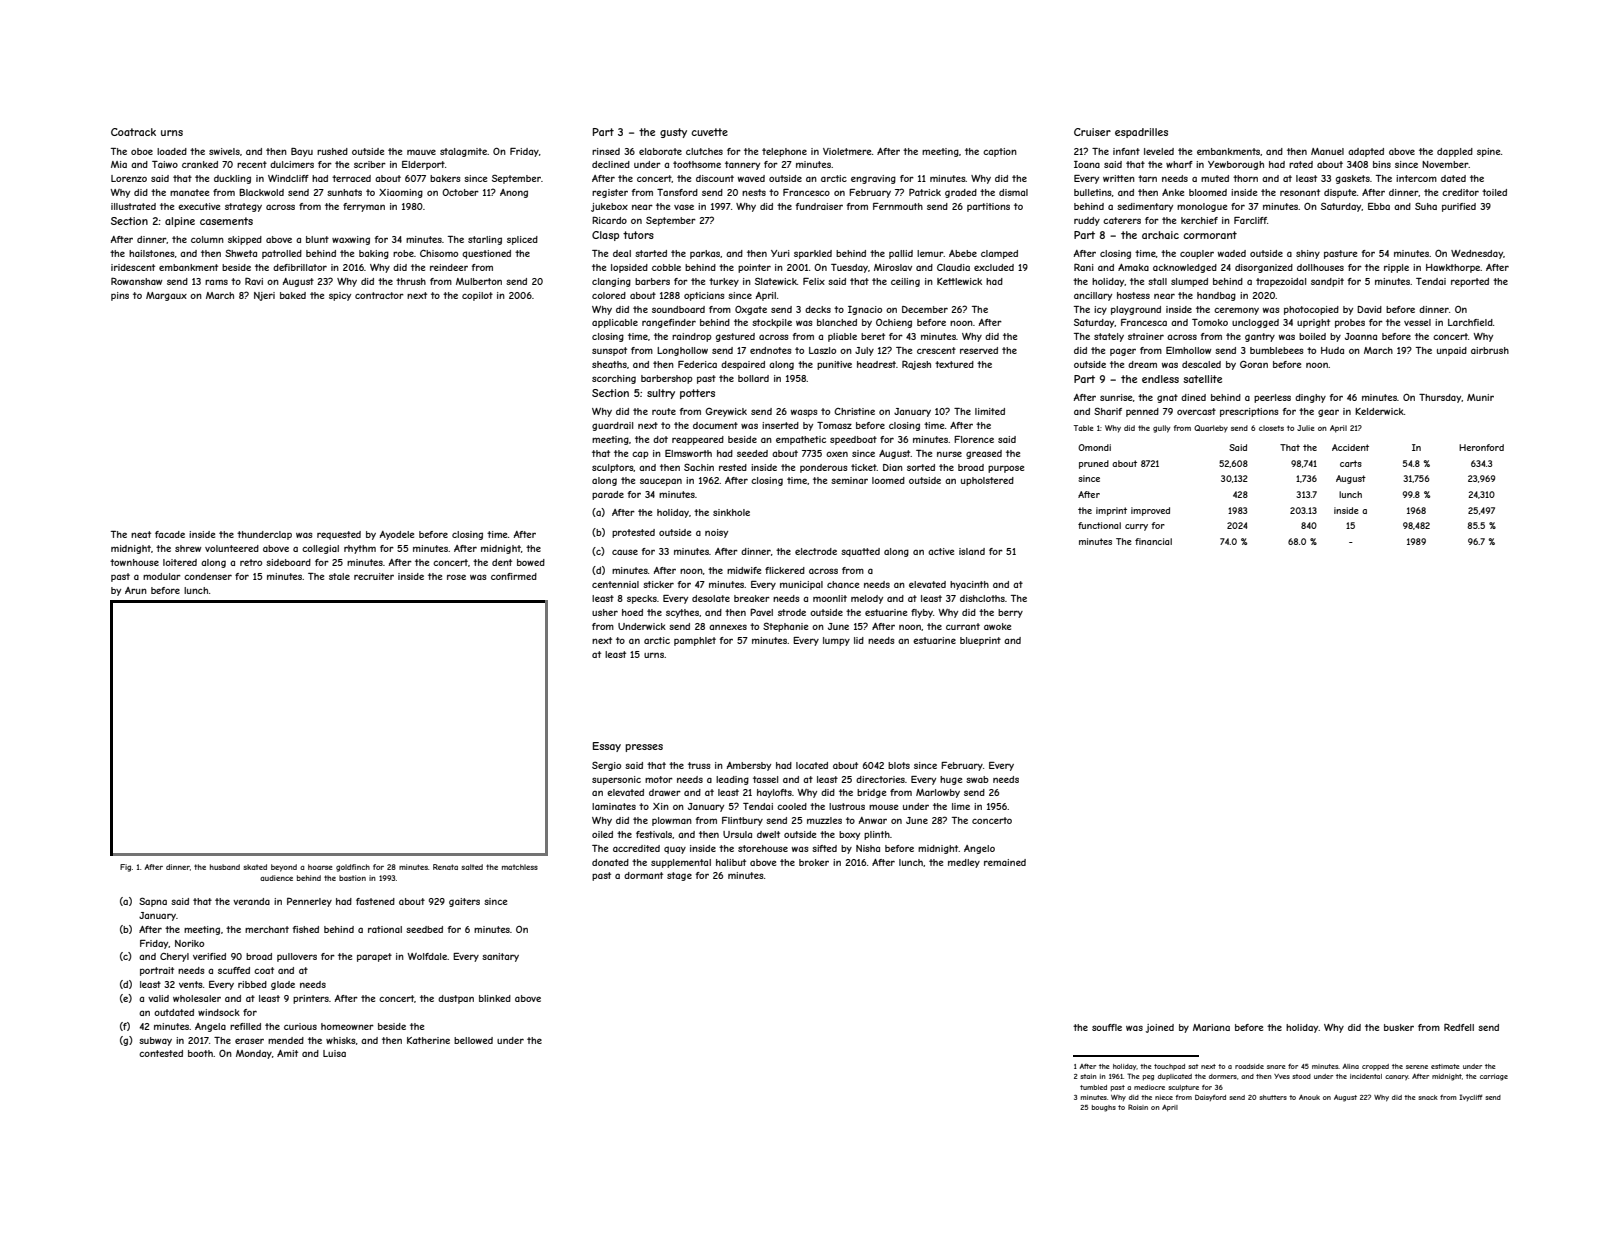 The image size is (1621, 1252). I want to click on Njeri, so click(264, 296).
